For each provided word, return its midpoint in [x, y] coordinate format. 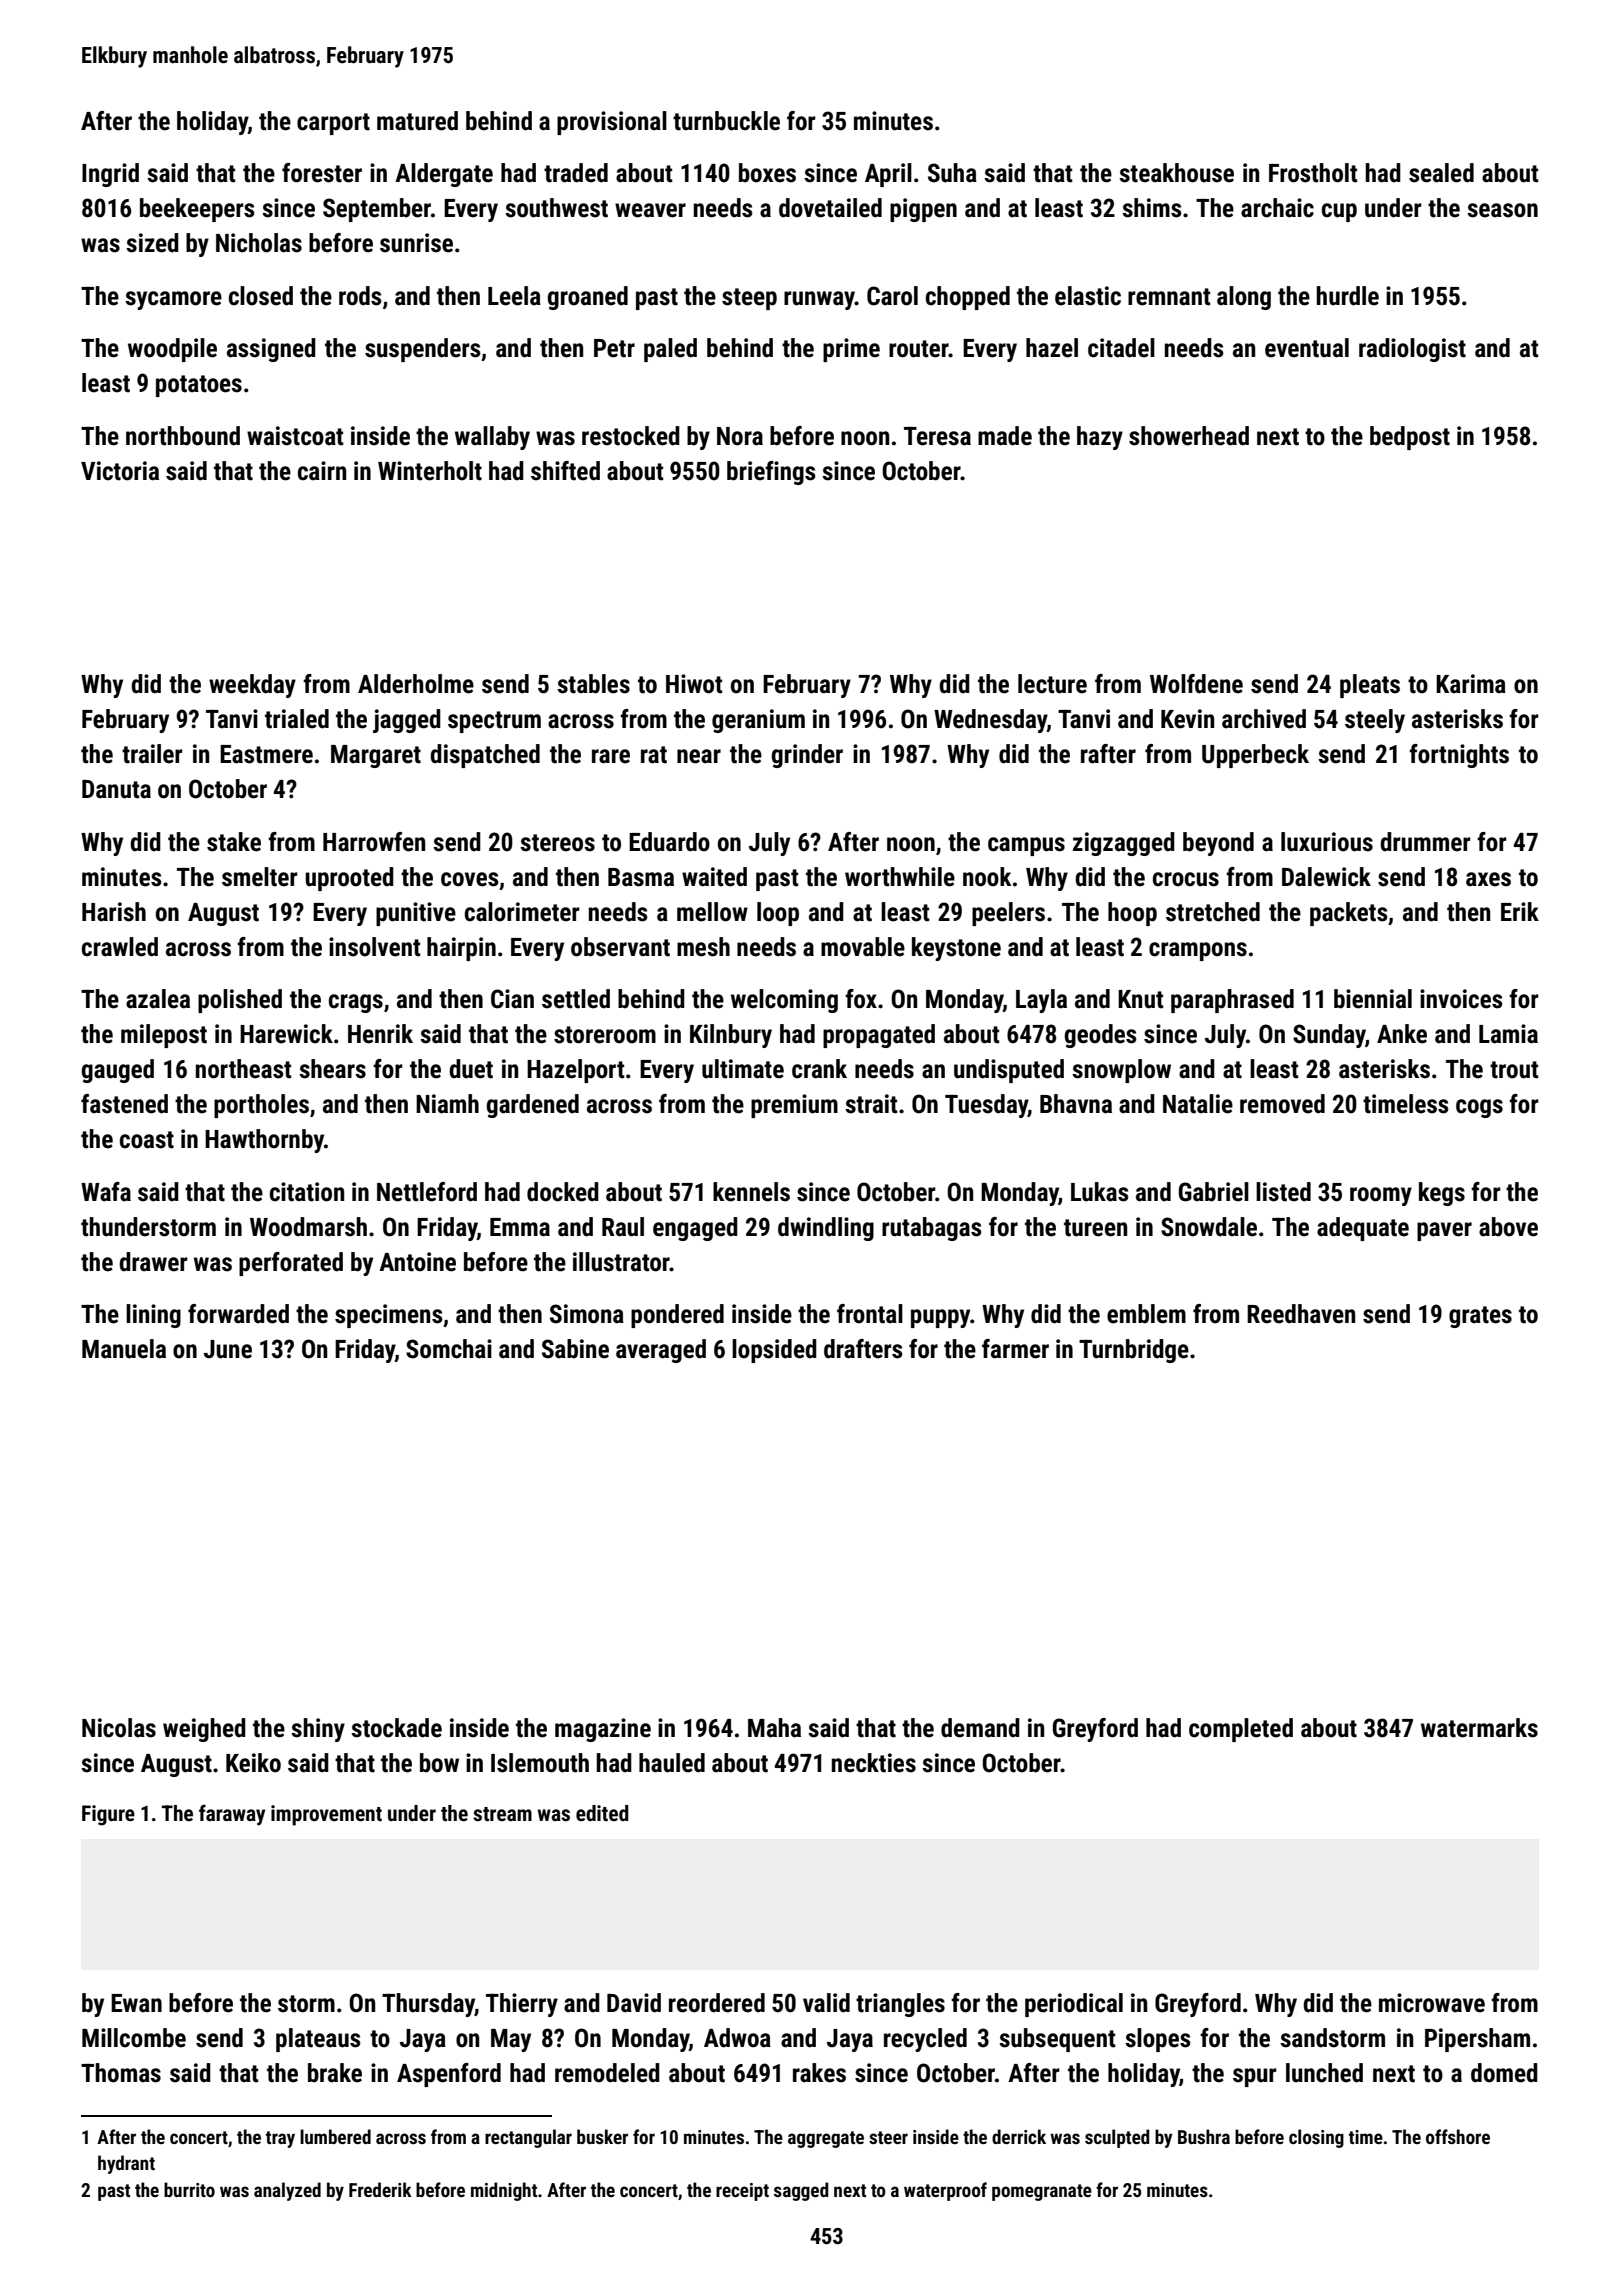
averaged [661, 1351]
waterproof [945, 2191]
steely [1375, 721]
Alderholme [416, 684]
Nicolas [119, 1728]
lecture [1052, 684]
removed [1282, 1104]
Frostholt [1313, 173]
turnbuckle [726, 121]
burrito [189, 2189]
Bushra [1204, 2136]
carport [333, 124]
